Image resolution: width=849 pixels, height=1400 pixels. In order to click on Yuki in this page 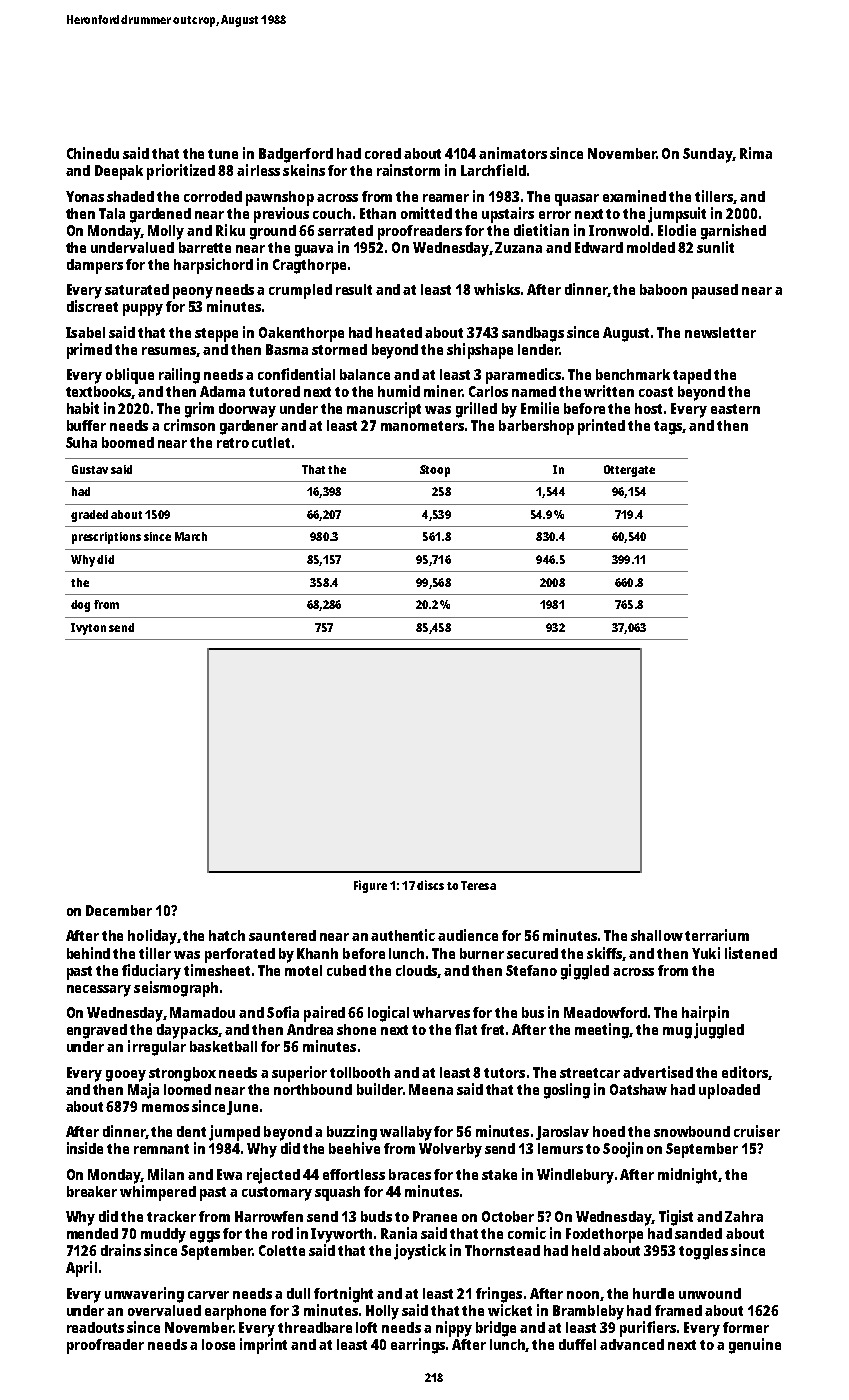, I will do `click(706, 953)`.
